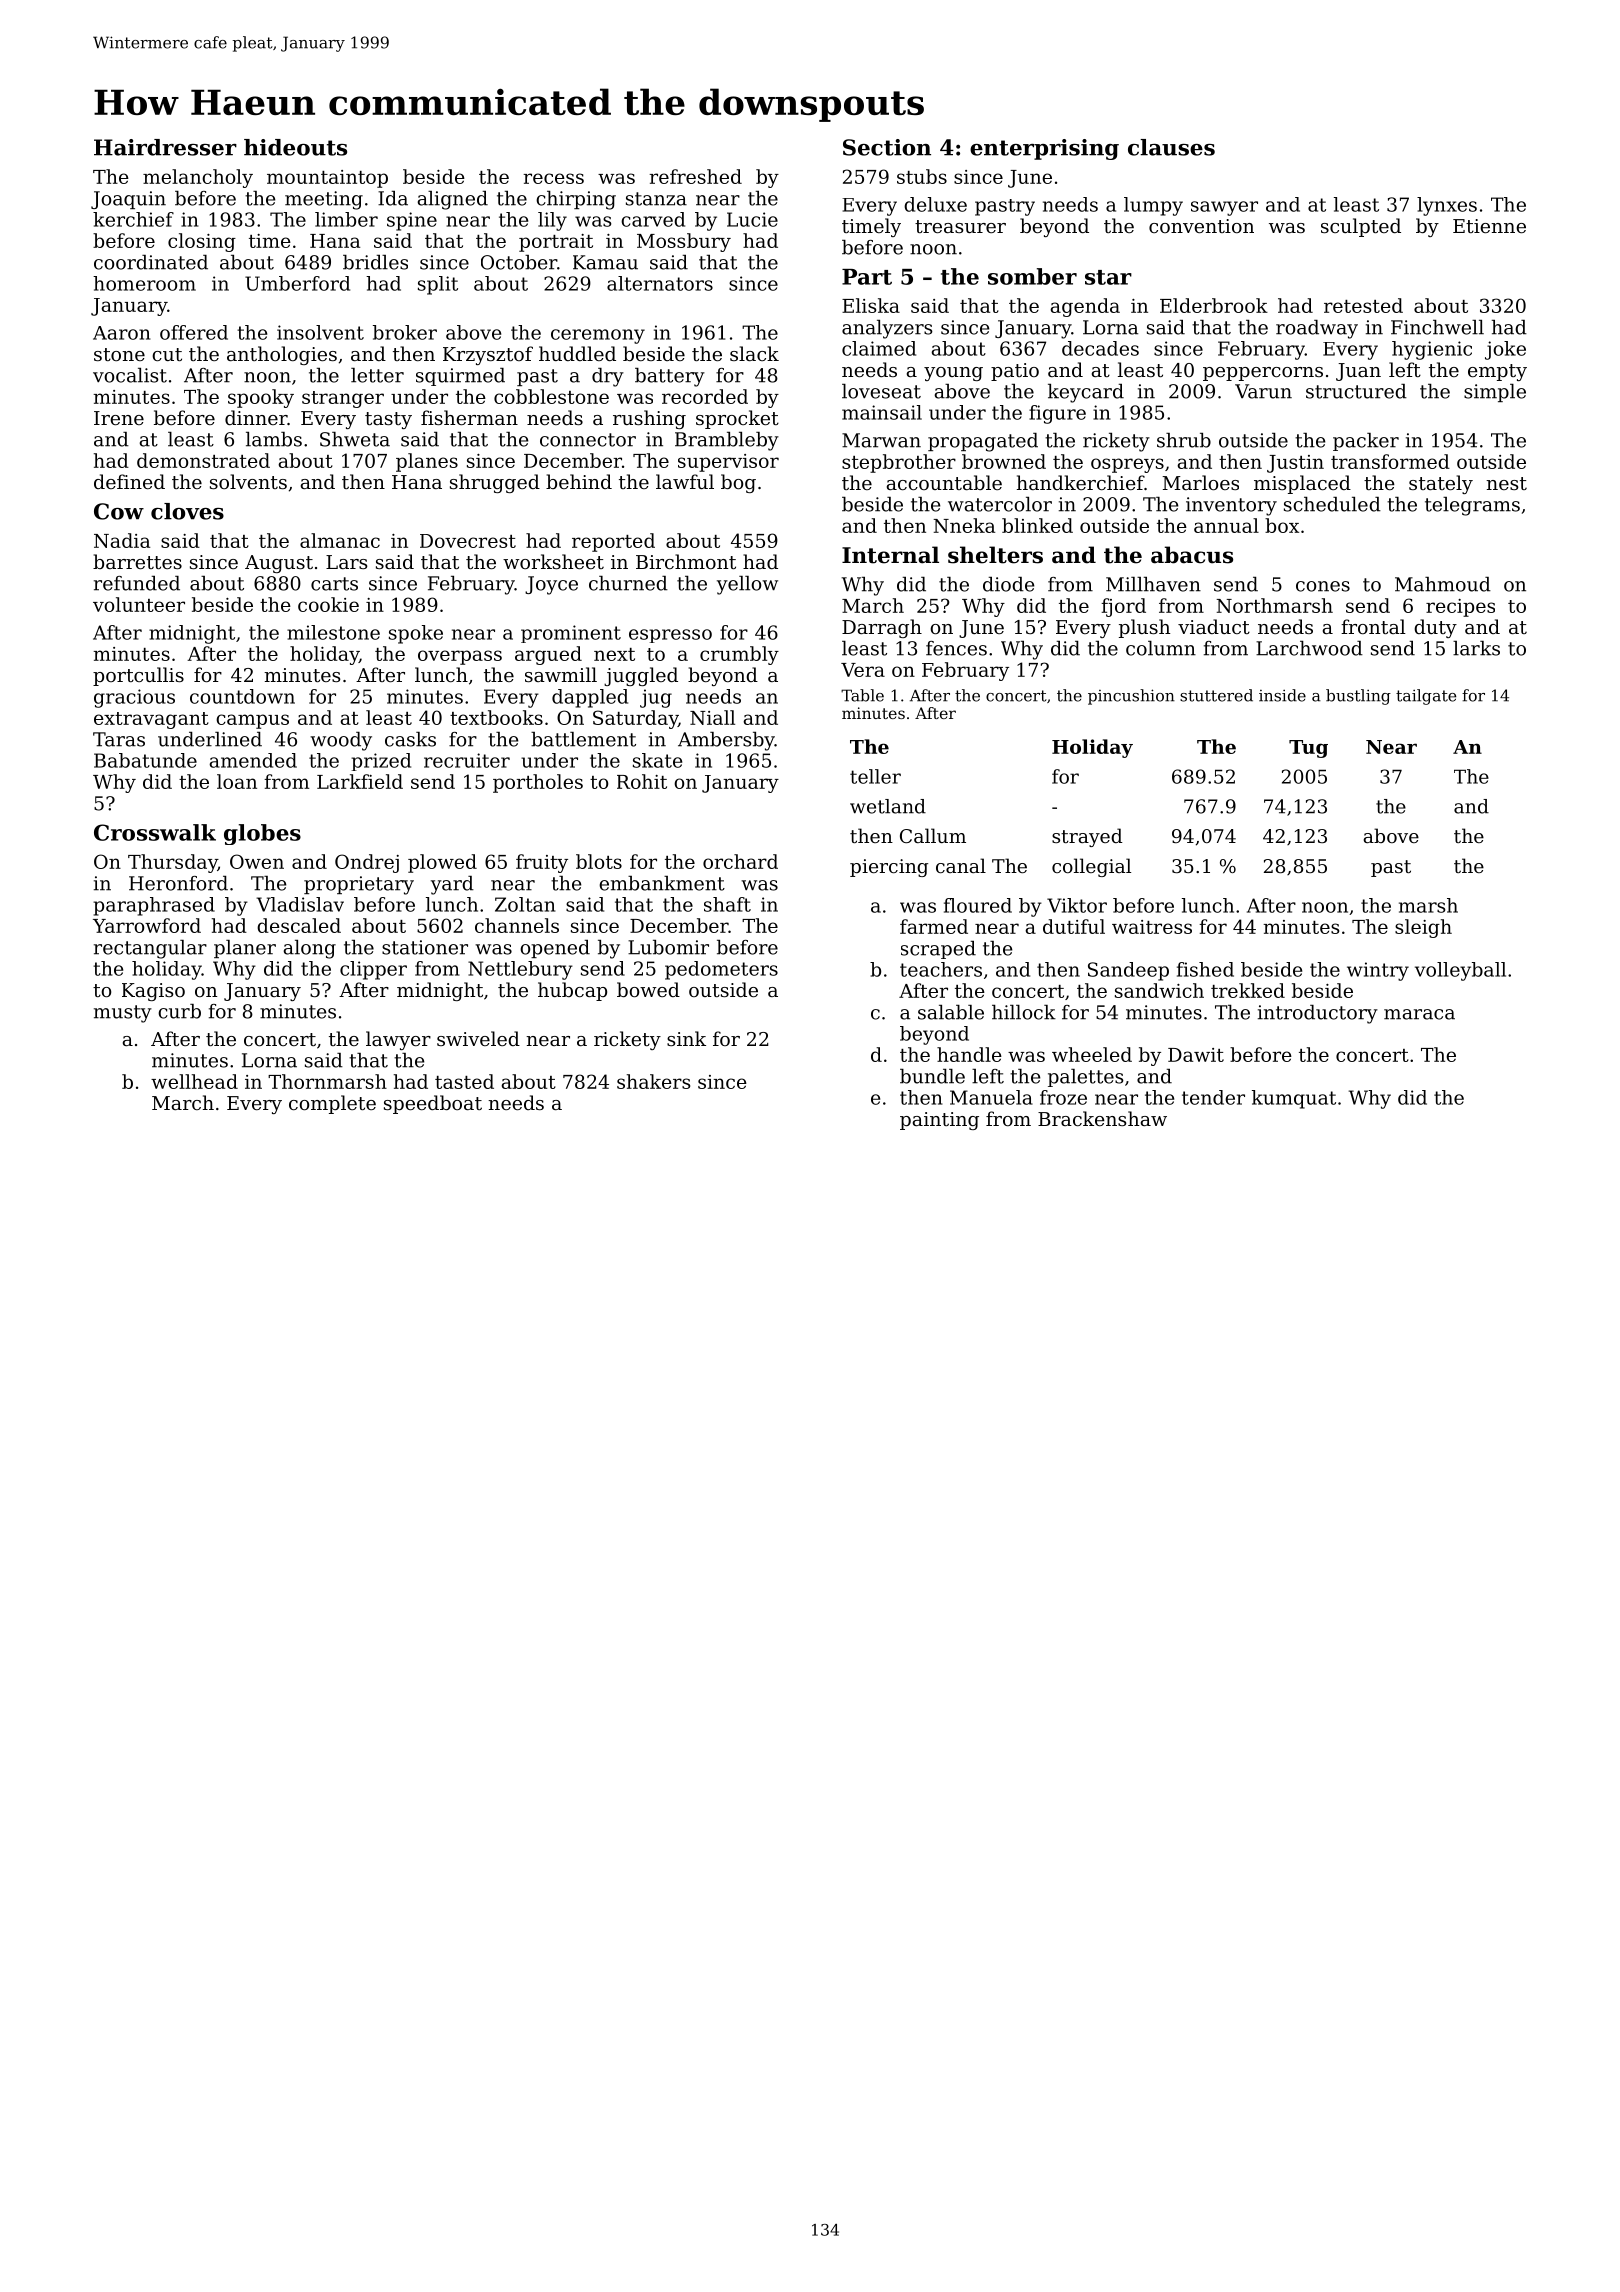 This document has width=1620, height=2292. What do you see at coordinates (875, 776) in the document?
I see `teller` at bounding box center [875, 776].
